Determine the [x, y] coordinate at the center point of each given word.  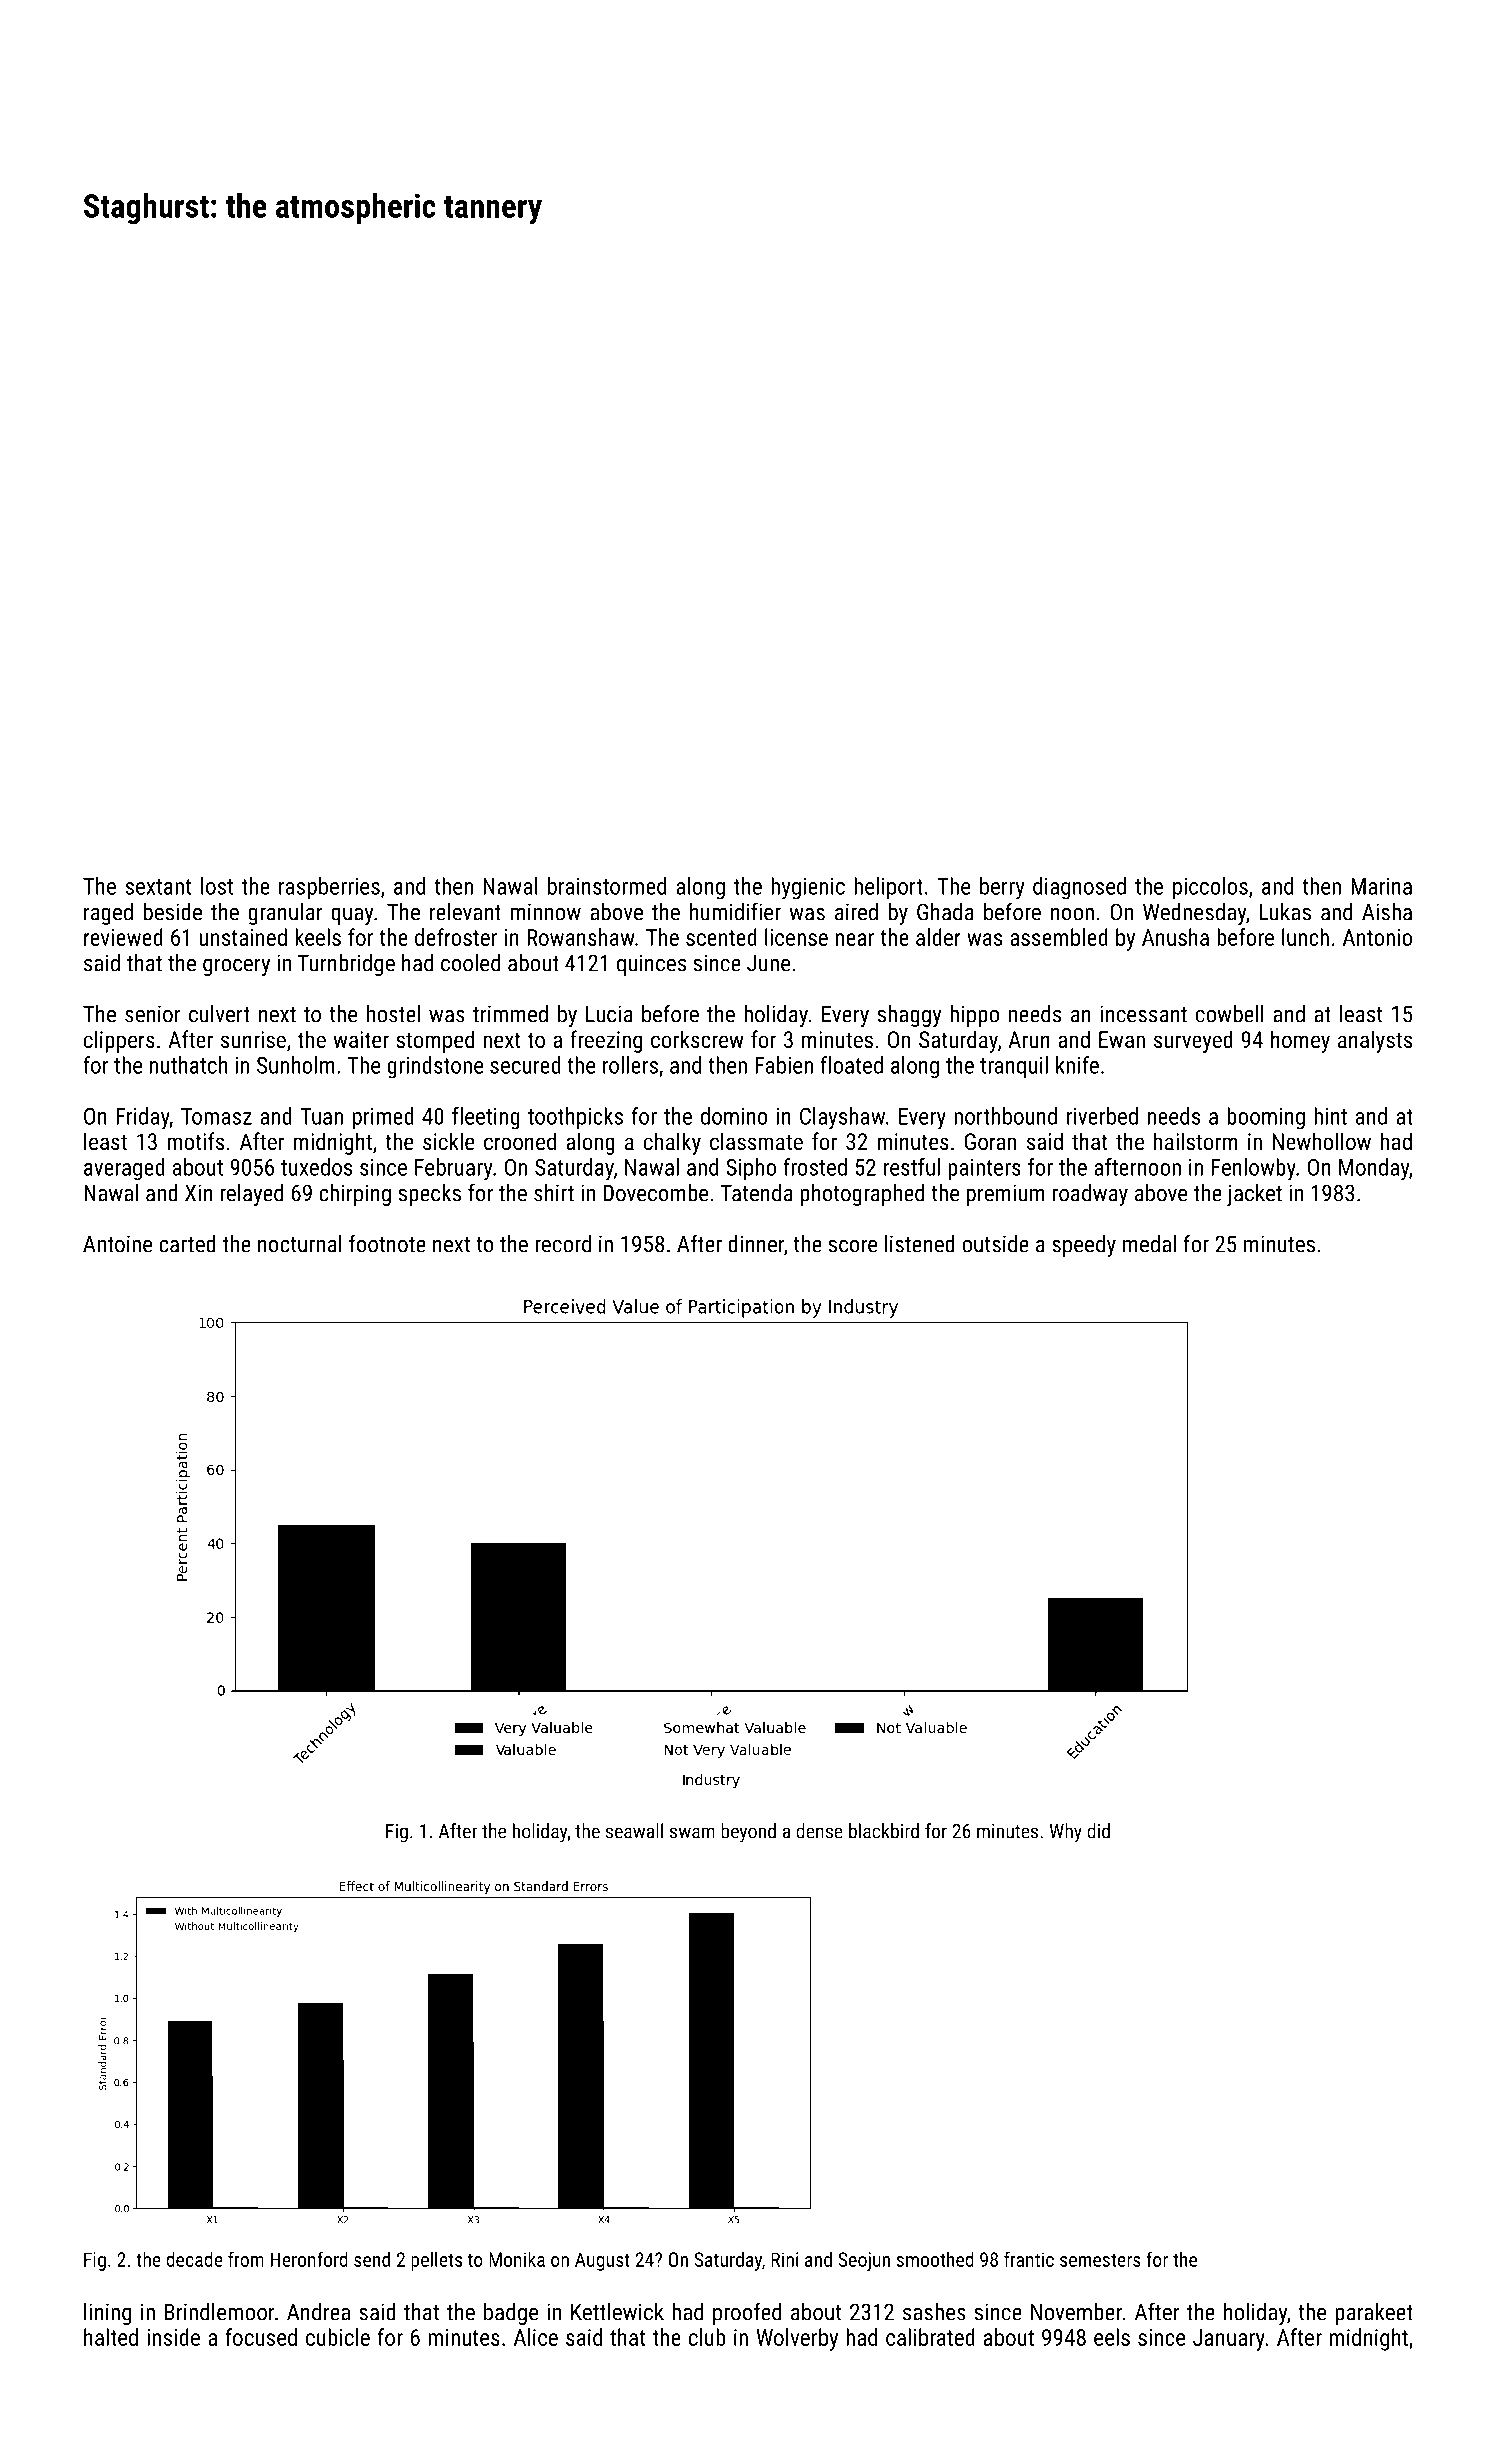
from [246, 2259]
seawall [634, 1831]
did [1098, 1831]
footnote [387, 1243]
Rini [784, 2259]
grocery [236, 967]
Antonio [1377, 937]
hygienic [808, 888]
